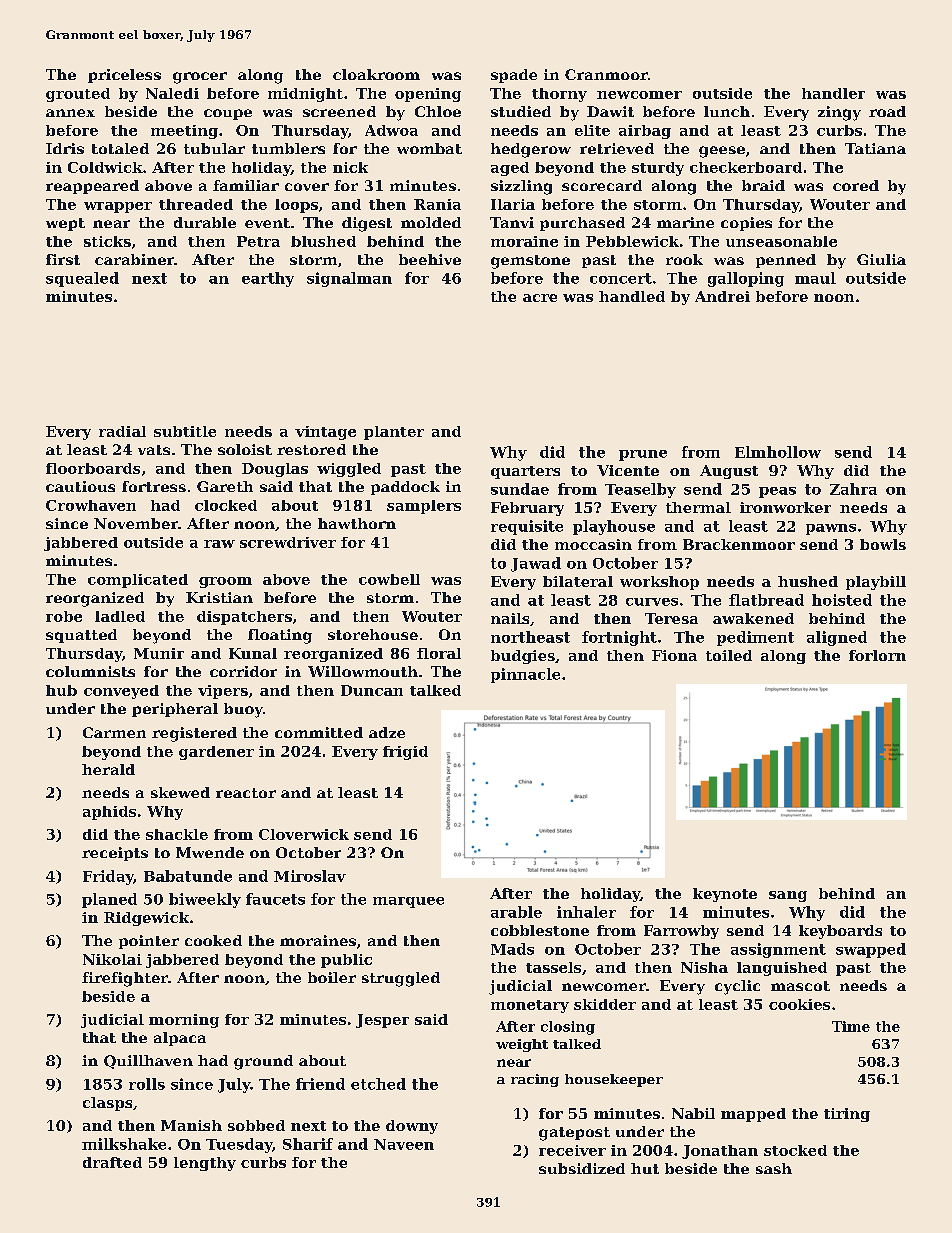 The image size is (952, 1233). I want to click on alpaca, so click(180, 1039).
